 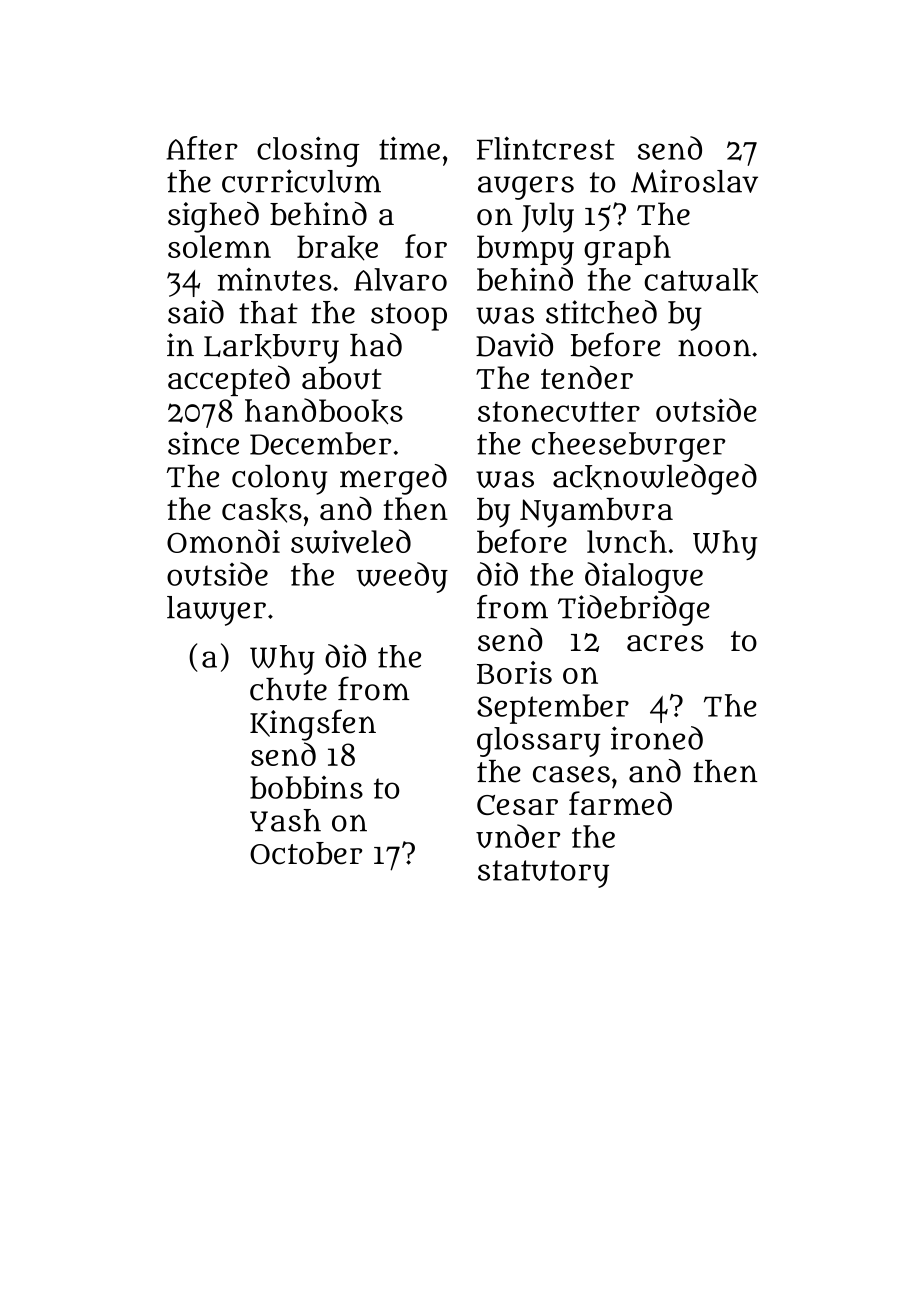 I want to click on October, so click(x=306, y=853).
